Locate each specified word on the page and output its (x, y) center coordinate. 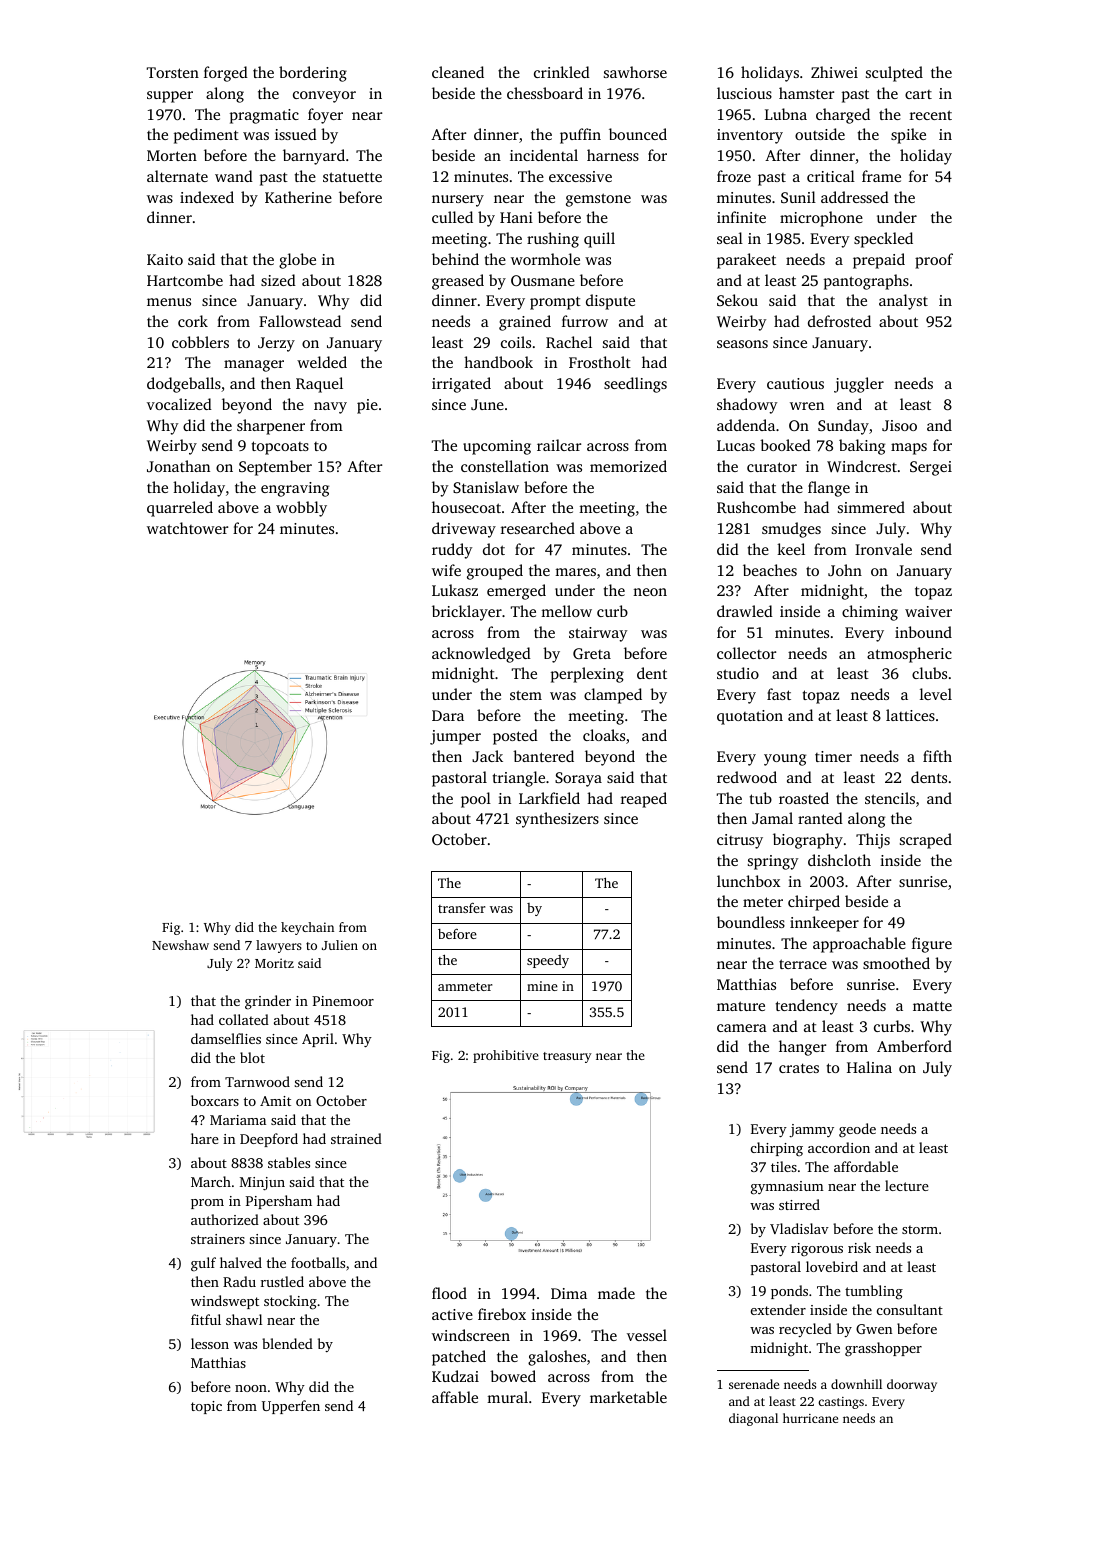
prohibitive (506, 1056)
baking (862, 447)
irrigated (461, 385)
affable (455, 1397)
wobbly (301, 509)
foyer (325, 116)
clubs (929, 673)
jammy (811, 1130)
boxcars (215, 1100)
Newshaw (180, 945)
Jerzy (276, 344)
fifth (937, 756)
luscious (744, 93)
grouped (495, 572)
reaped (644, 800)
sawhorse (635, 72)
